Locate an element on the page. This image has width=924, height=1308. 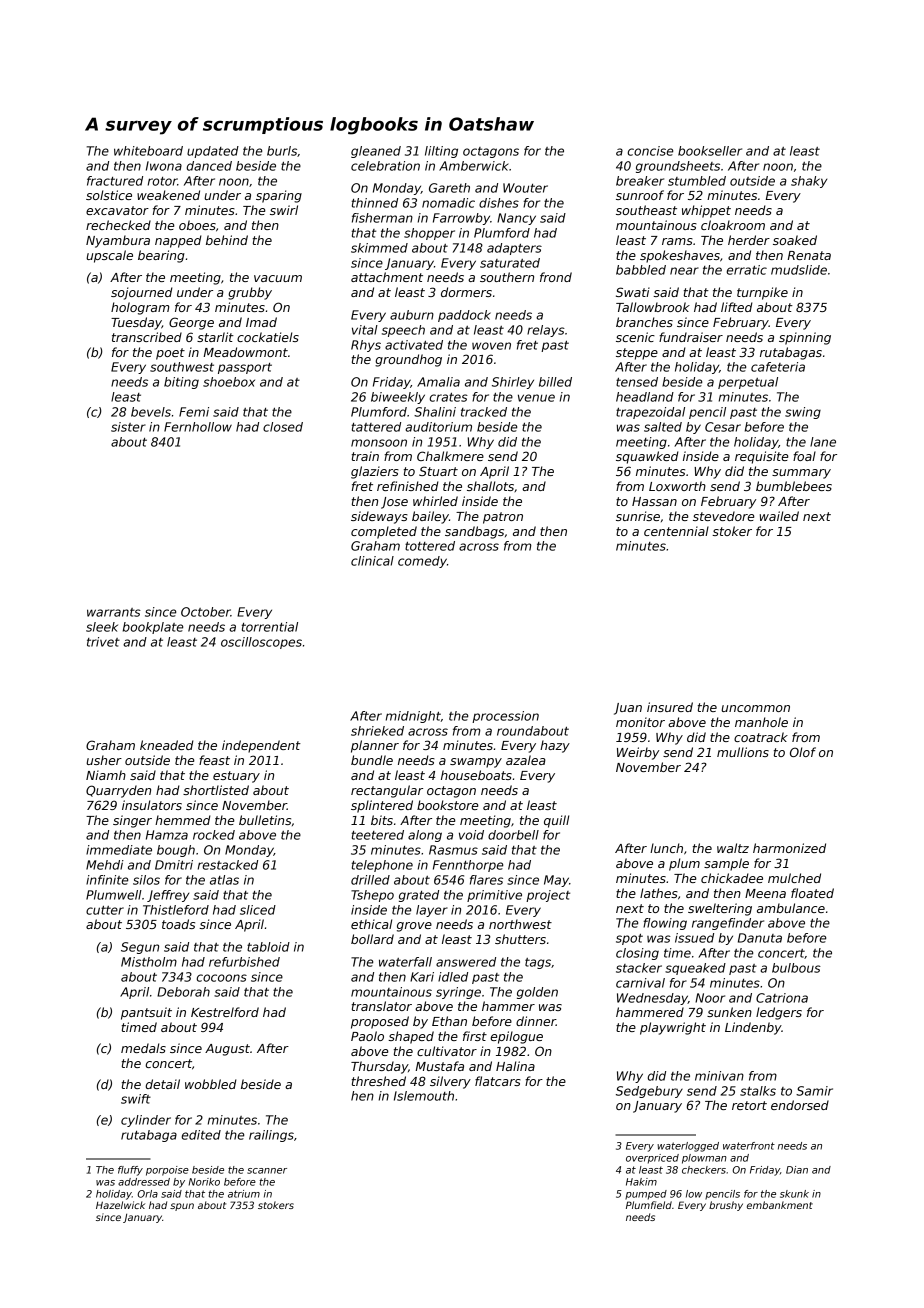
steppe is located at coordinates (637, 354).
